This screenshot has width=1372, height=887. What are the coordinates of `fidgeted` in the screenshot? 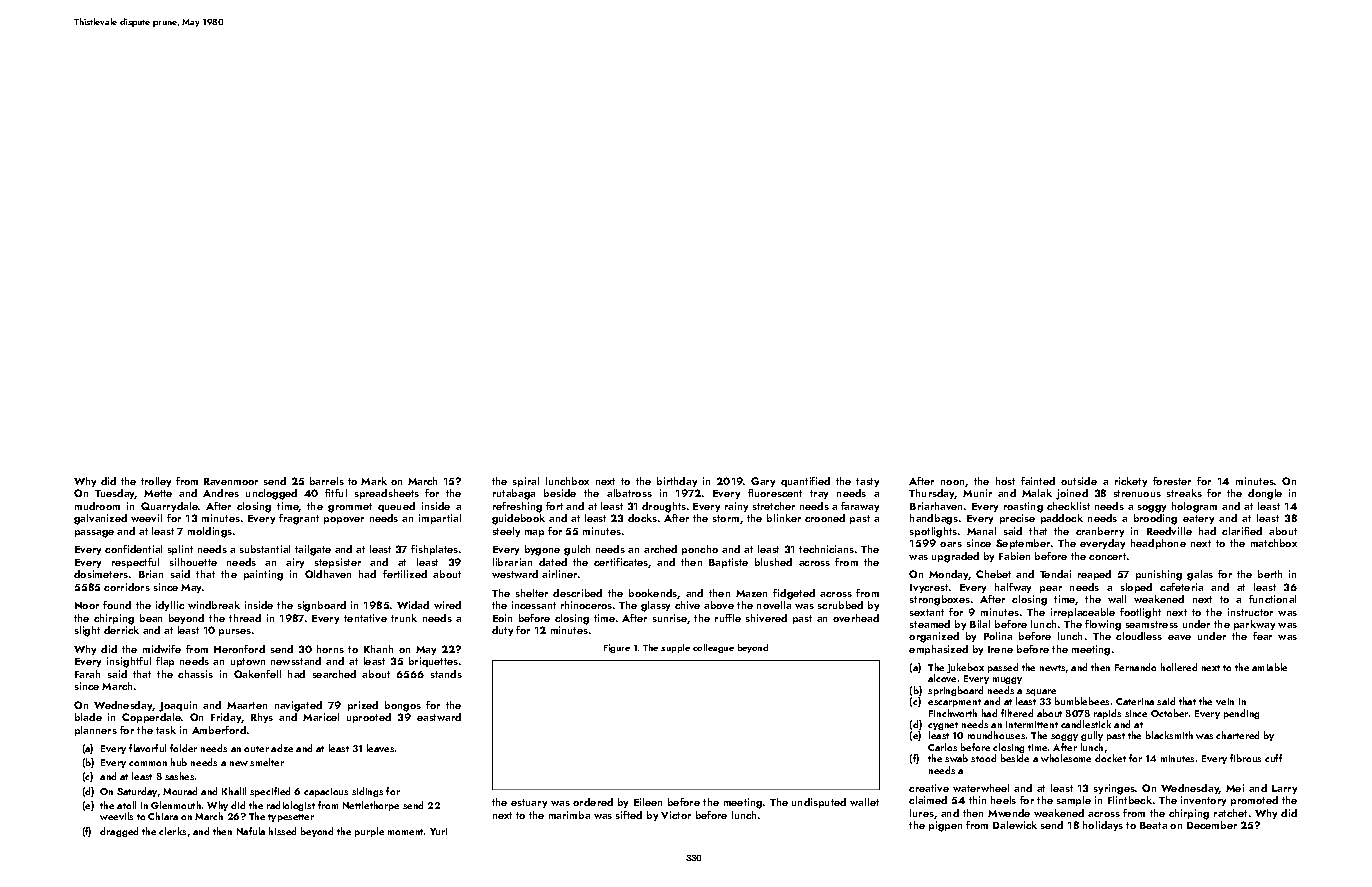 It's located at (794, 594).
